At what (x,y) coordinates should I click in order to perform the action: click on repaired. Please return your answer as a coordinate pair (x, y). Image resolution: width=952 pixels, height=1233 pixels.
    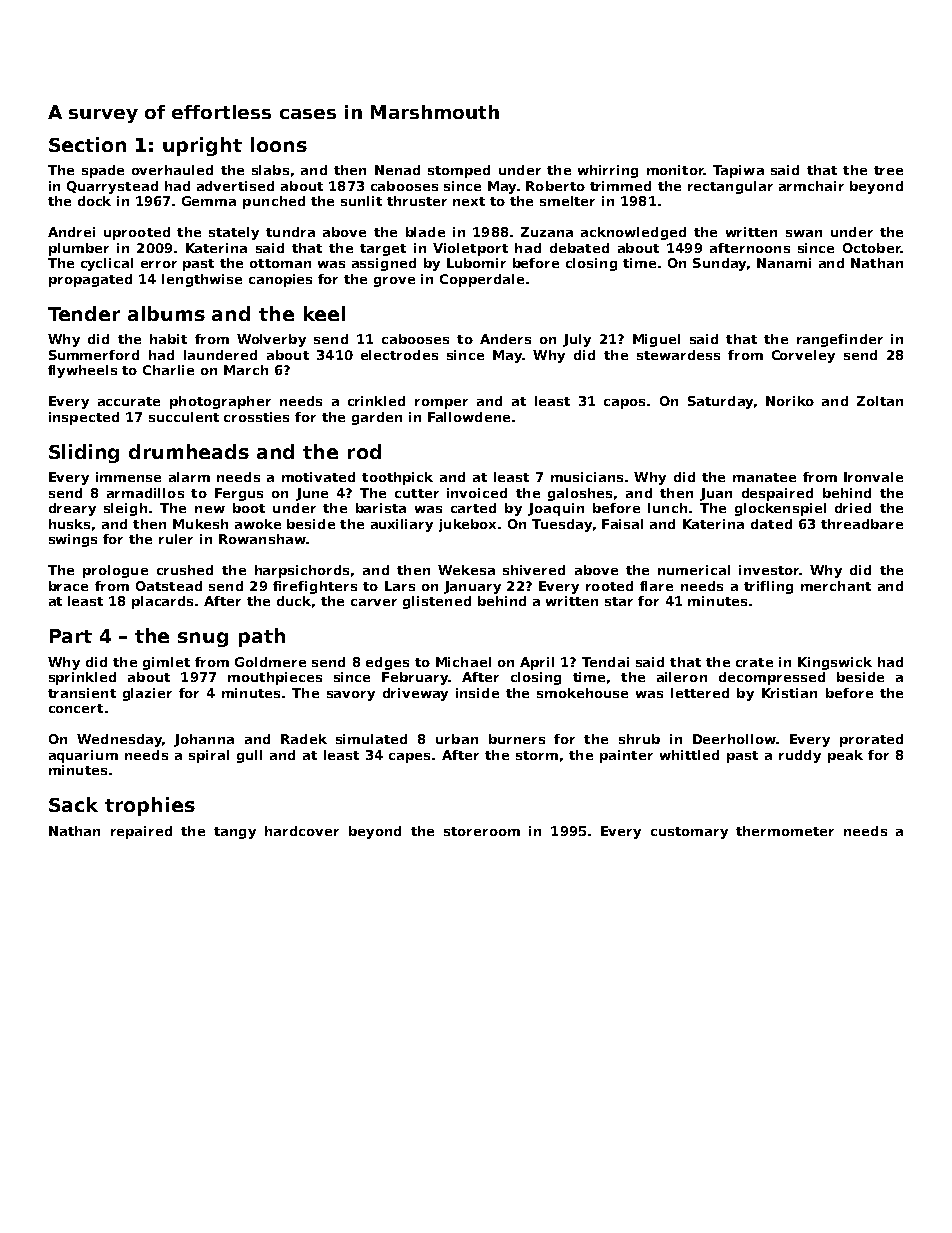
    Looking at the image, I should click on (141, 832).
